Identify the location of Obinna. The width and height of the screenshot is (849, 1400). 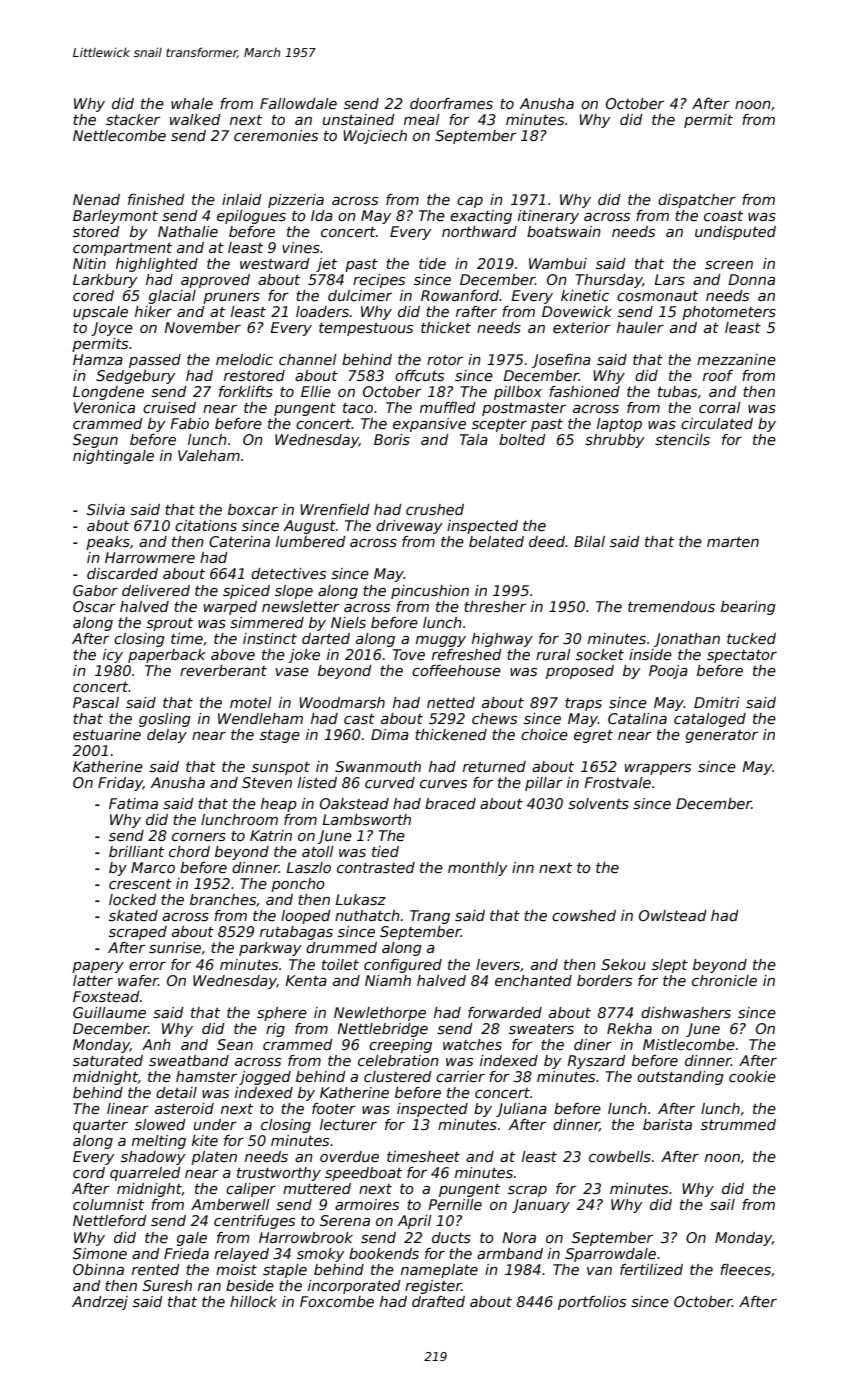
(98, 1269).
